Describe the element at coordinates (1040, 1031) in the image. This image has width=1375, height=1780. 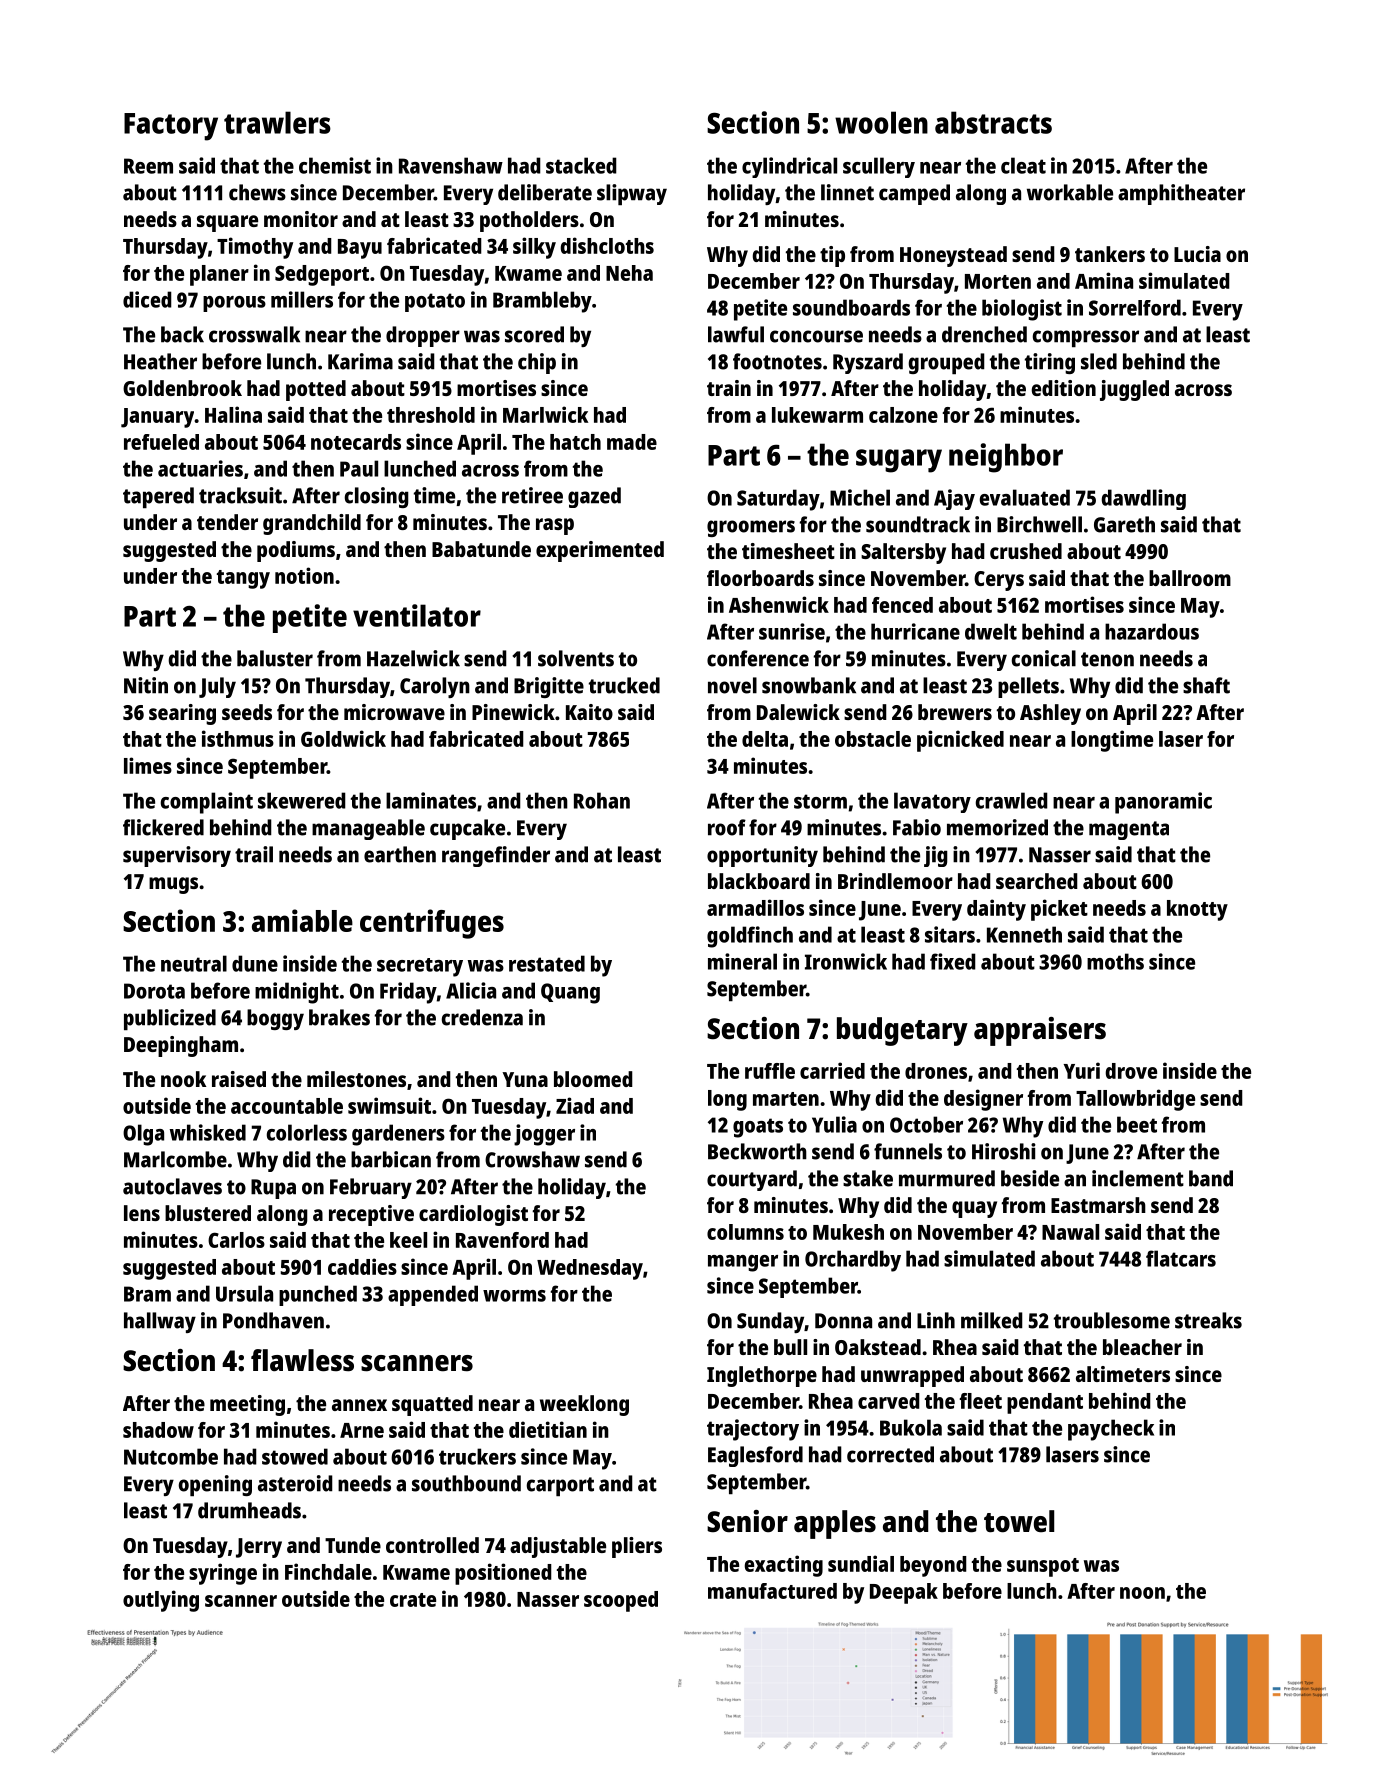
I see `appraisers` at that location.
